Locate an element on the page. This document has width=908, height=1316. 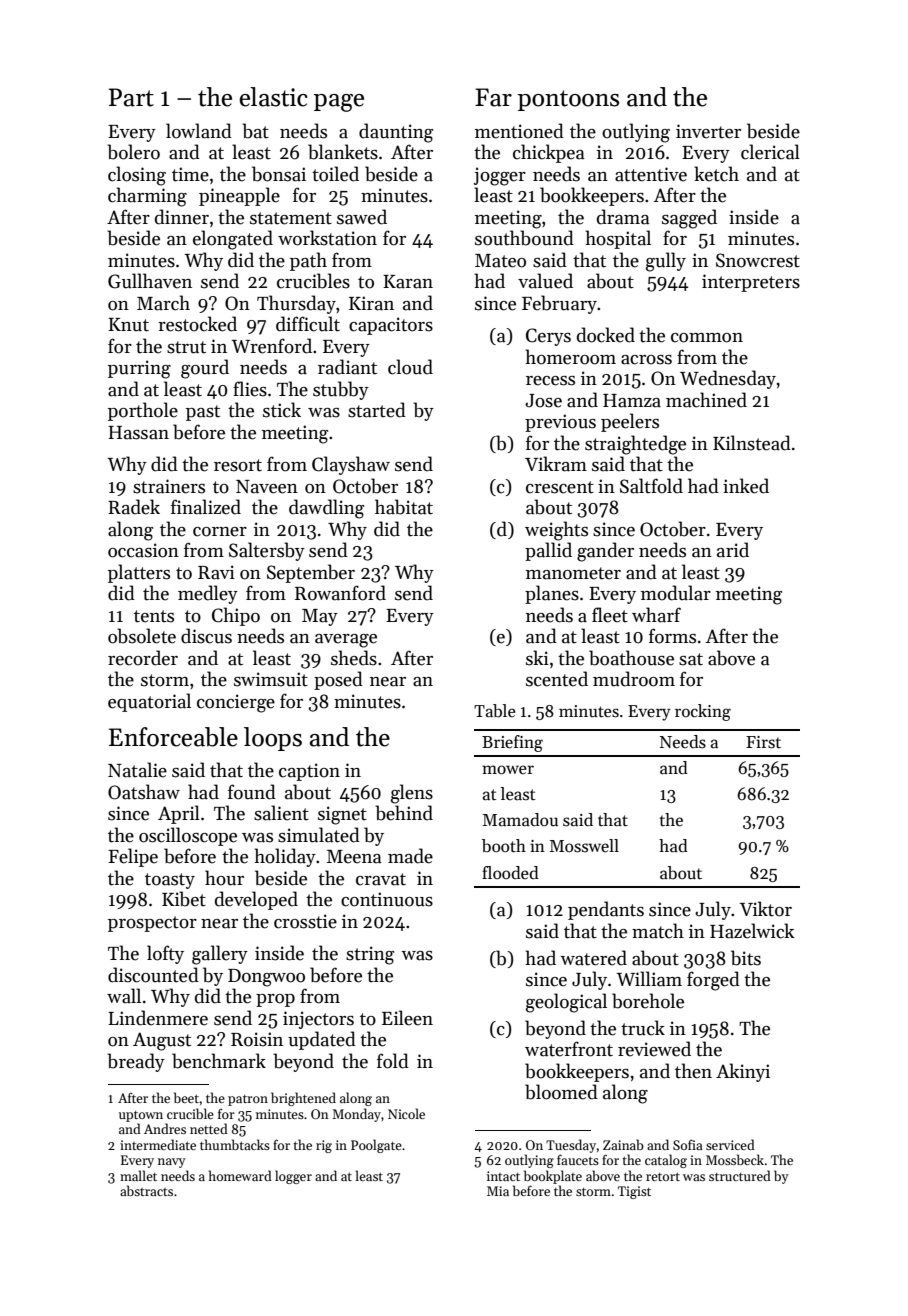
glens is located at coordinates (412, 794).
